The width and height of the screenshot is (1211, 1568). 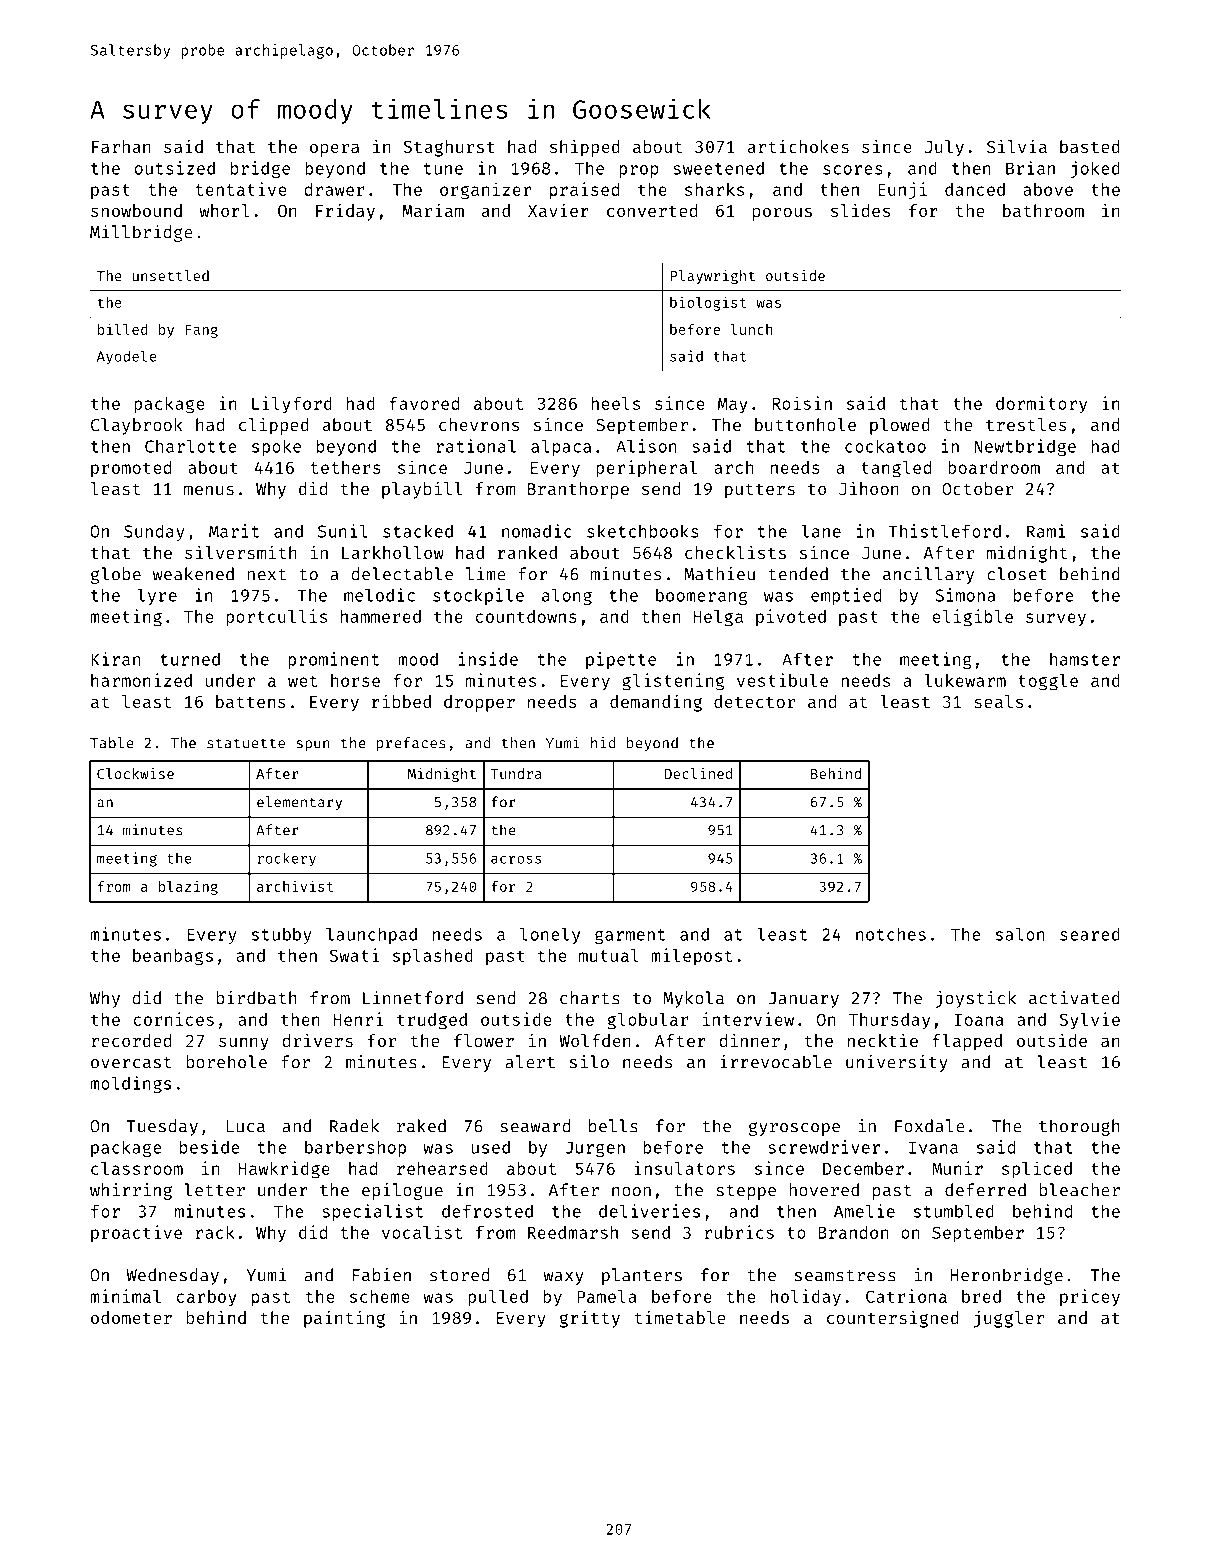 I want to click on Rami, so click(x=1046, y=531).
